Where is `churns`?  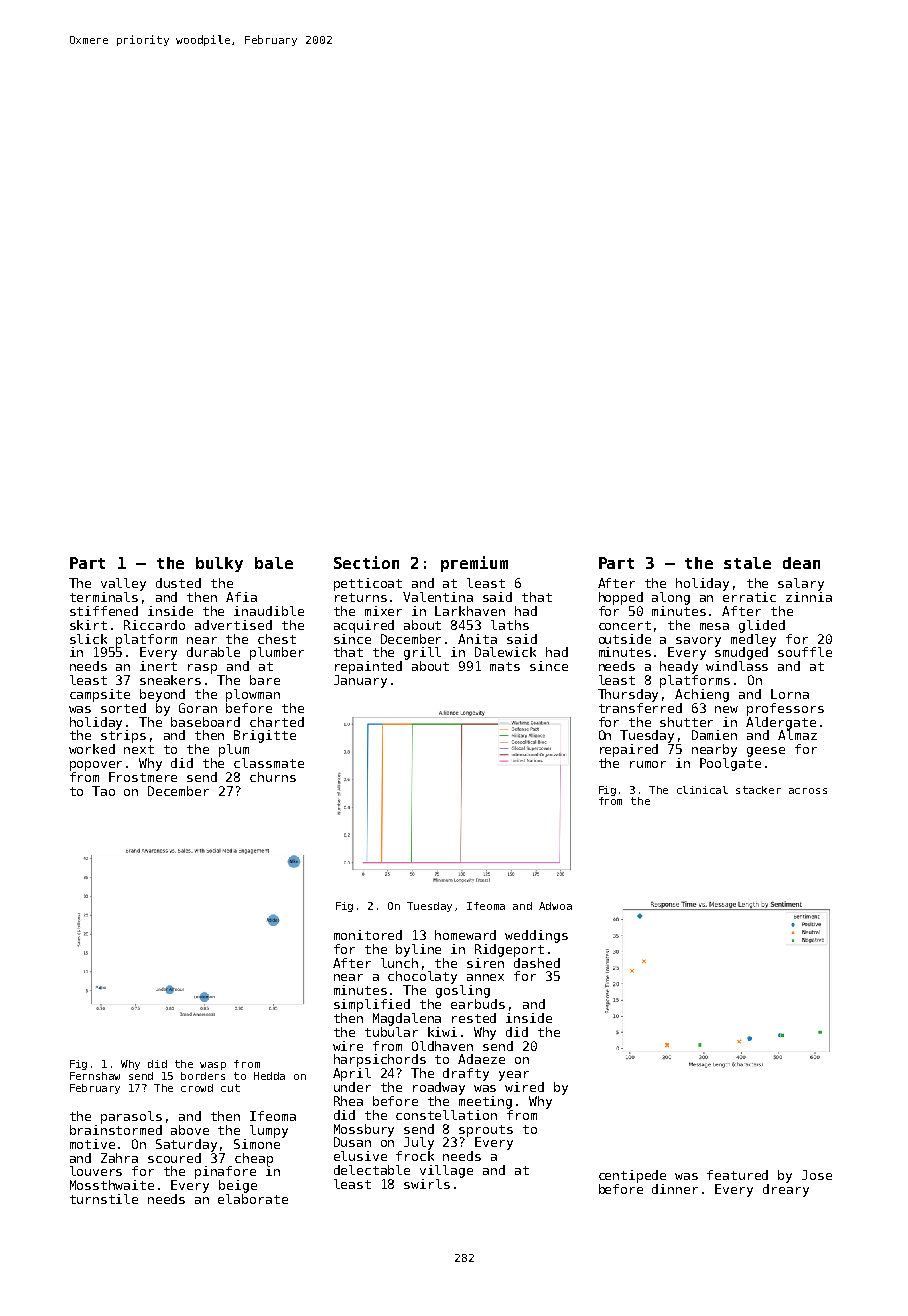 churns is located at coordinates (273, 777).
